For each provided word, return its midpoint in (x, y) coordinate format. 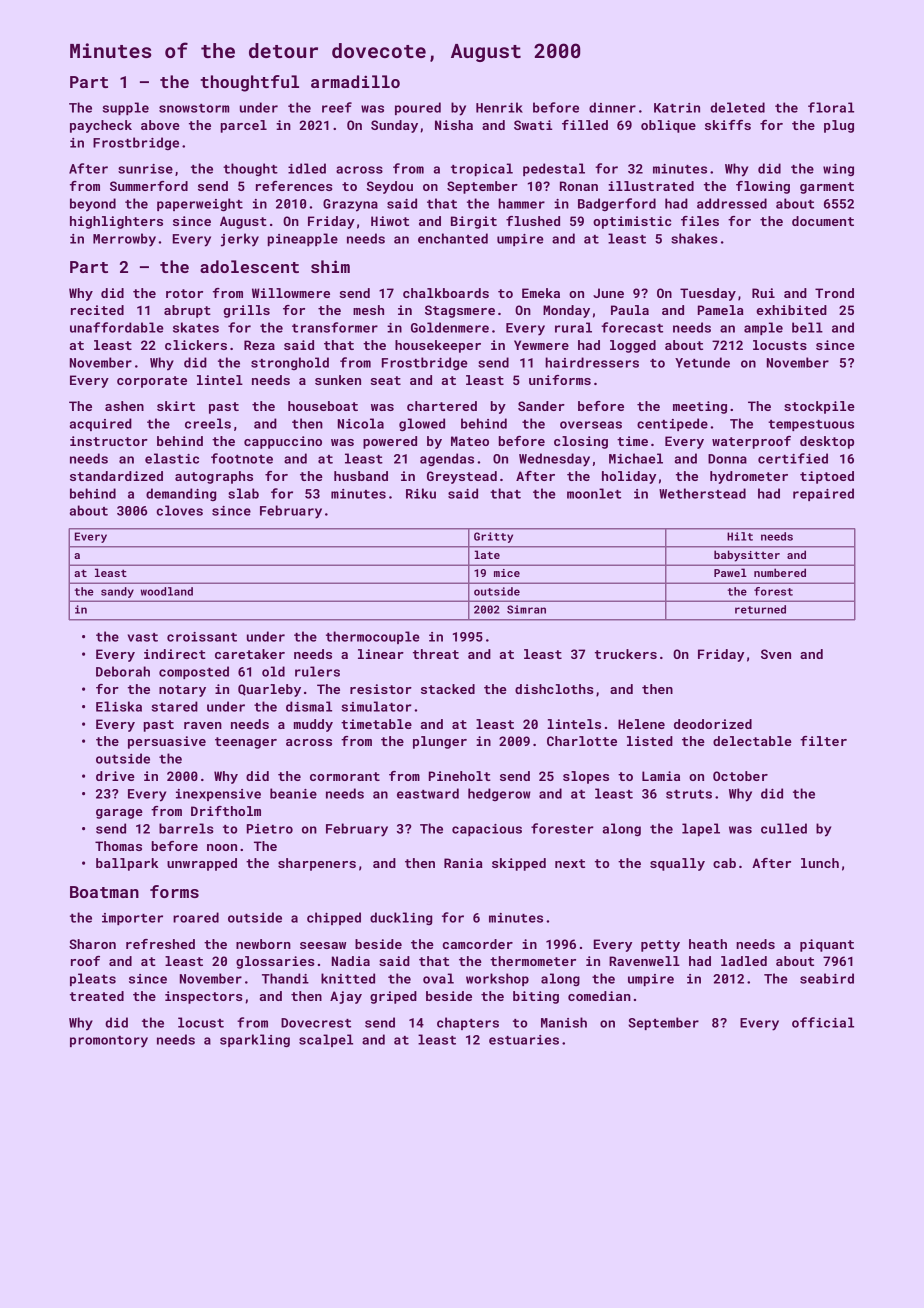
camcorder (477, 944)
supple (126, 108)
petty (660, 946)
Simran (526, 609)
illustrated (651, 186)
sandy (117, 592)
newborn (263, 944)
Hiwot (390, 221)
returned (760, 609)
